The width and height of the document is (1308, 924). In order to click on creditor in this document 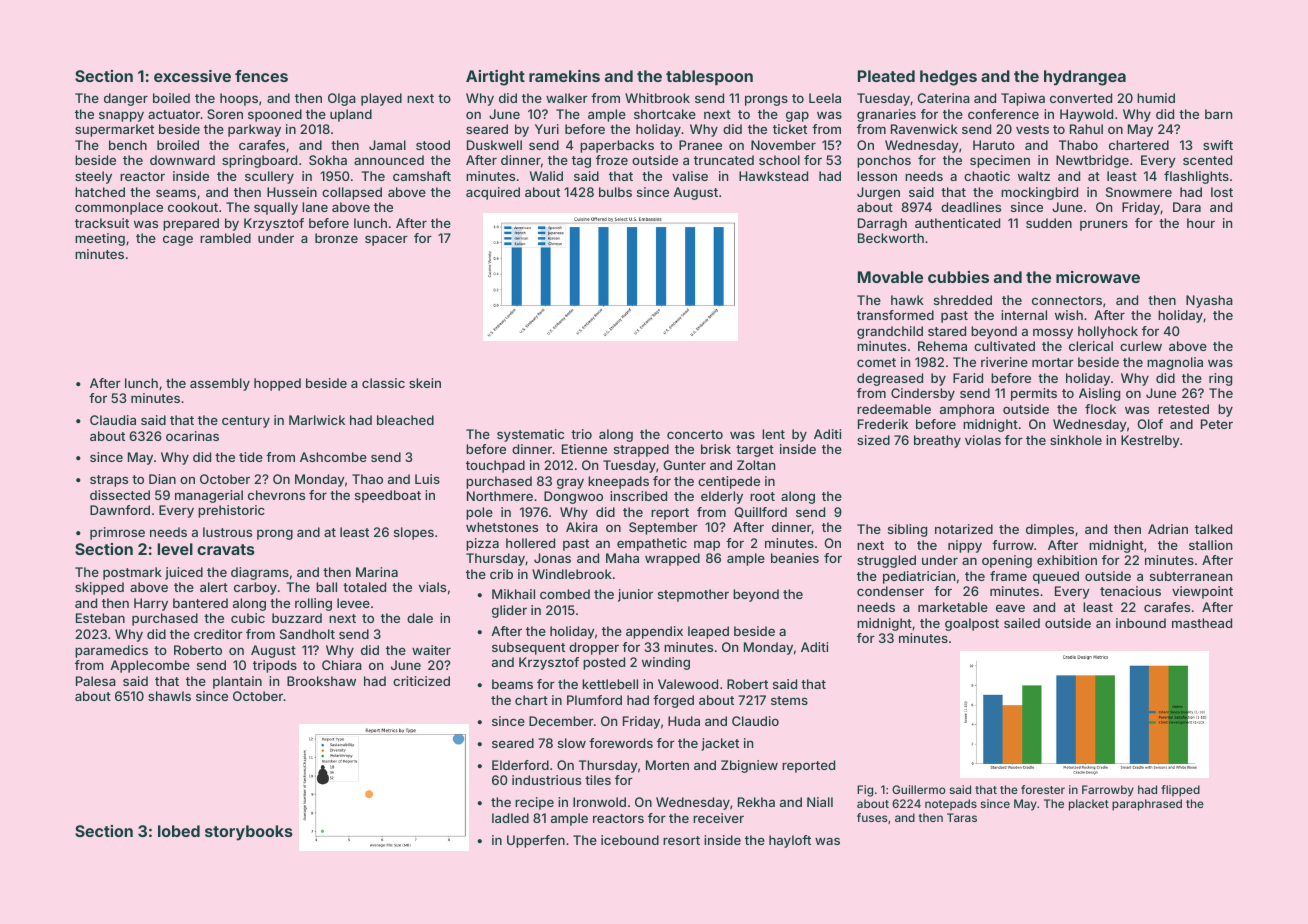, I will do `click(218, 634)`.
